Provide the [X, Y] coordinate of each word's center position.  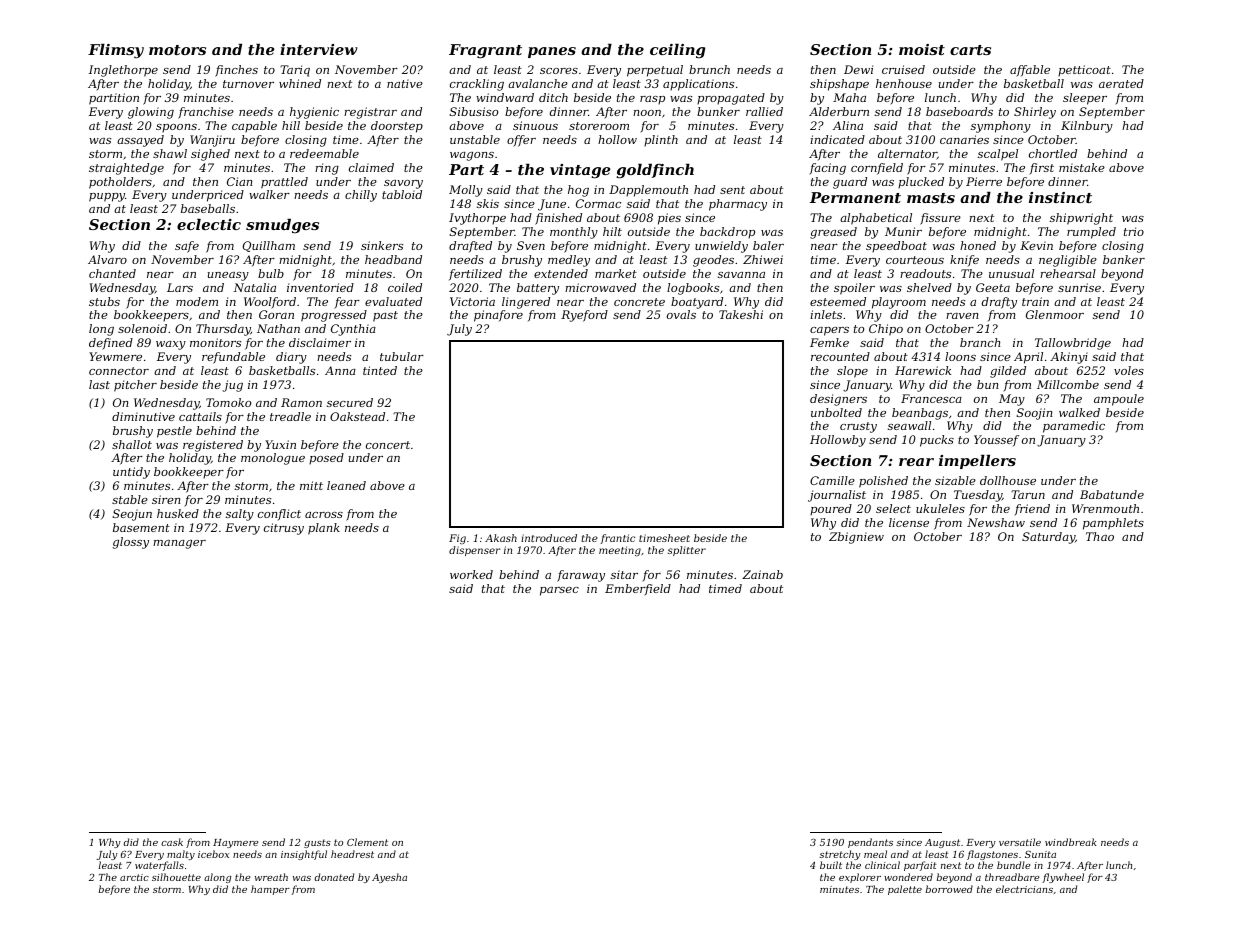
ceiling [677, 51]
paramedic [1074, 427]
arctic [134, 877]
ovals [681, 314]
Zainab [762, 574]
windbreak [1071, 842]
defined [111, 344]
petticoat [1084, 71]
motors [177, 50]
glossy [131, 543]
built [831, 865]
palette [905, 890]
